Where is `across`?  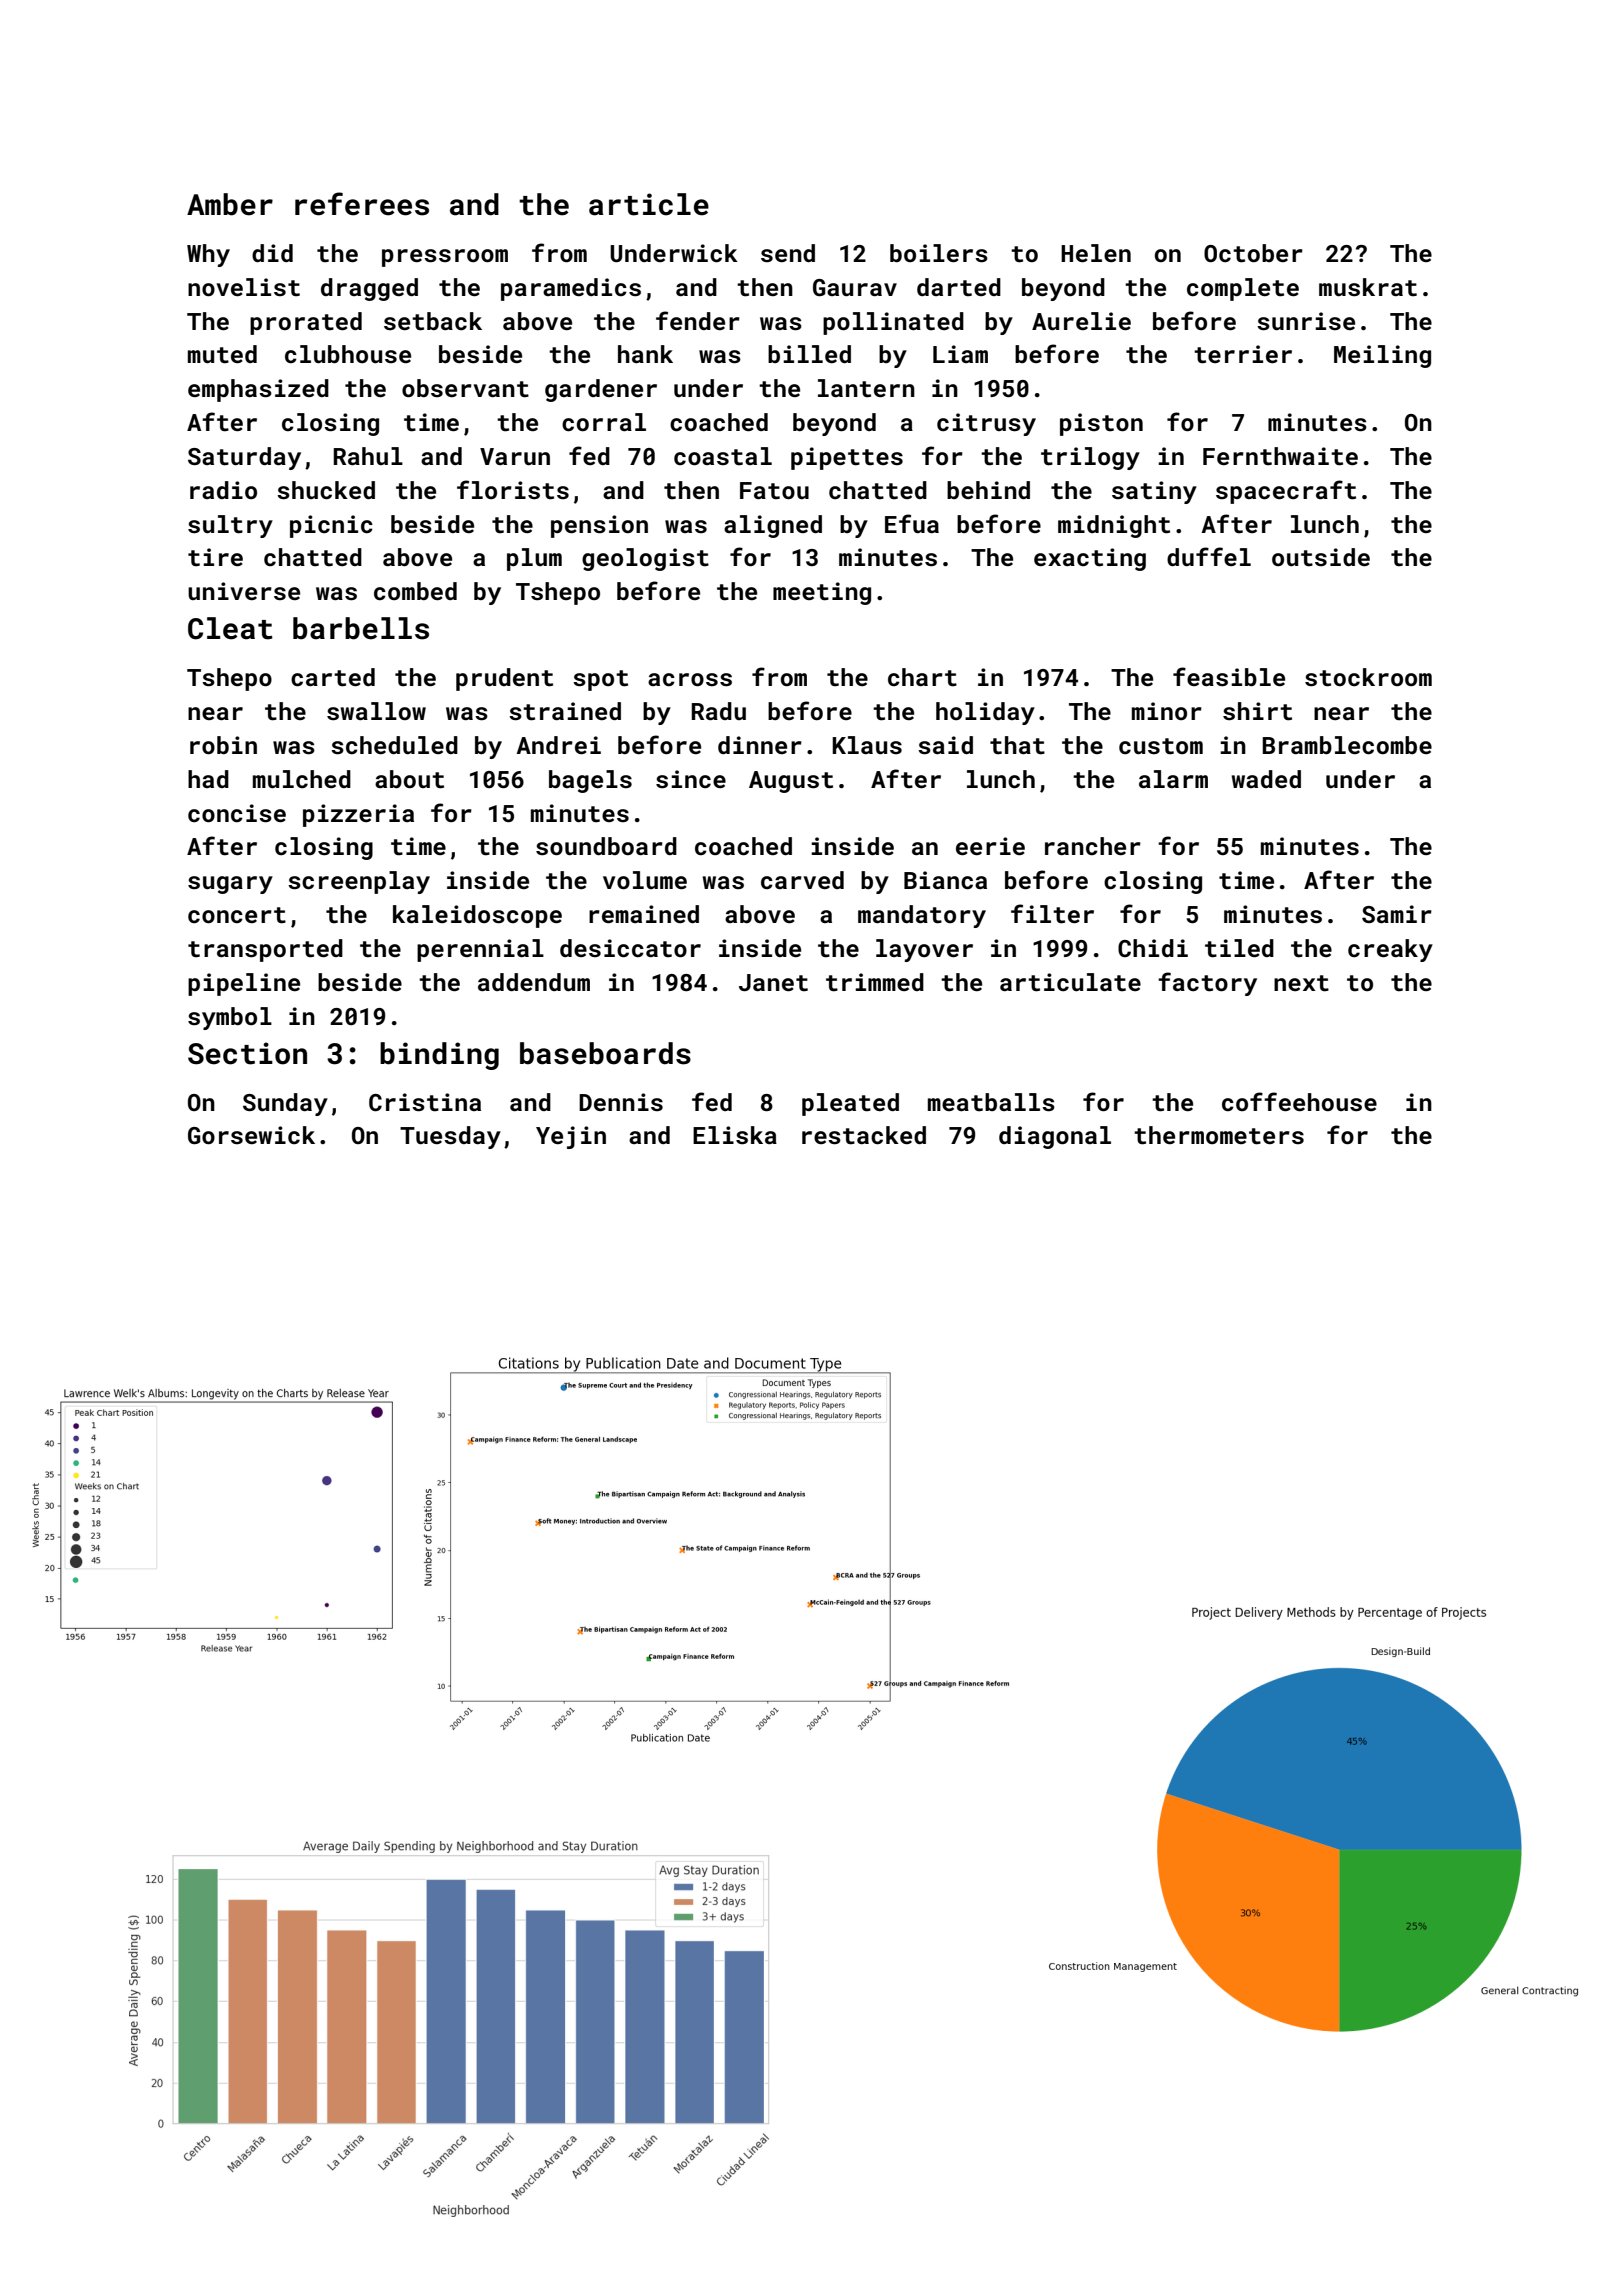
across is located at coordinates (690, 680).
